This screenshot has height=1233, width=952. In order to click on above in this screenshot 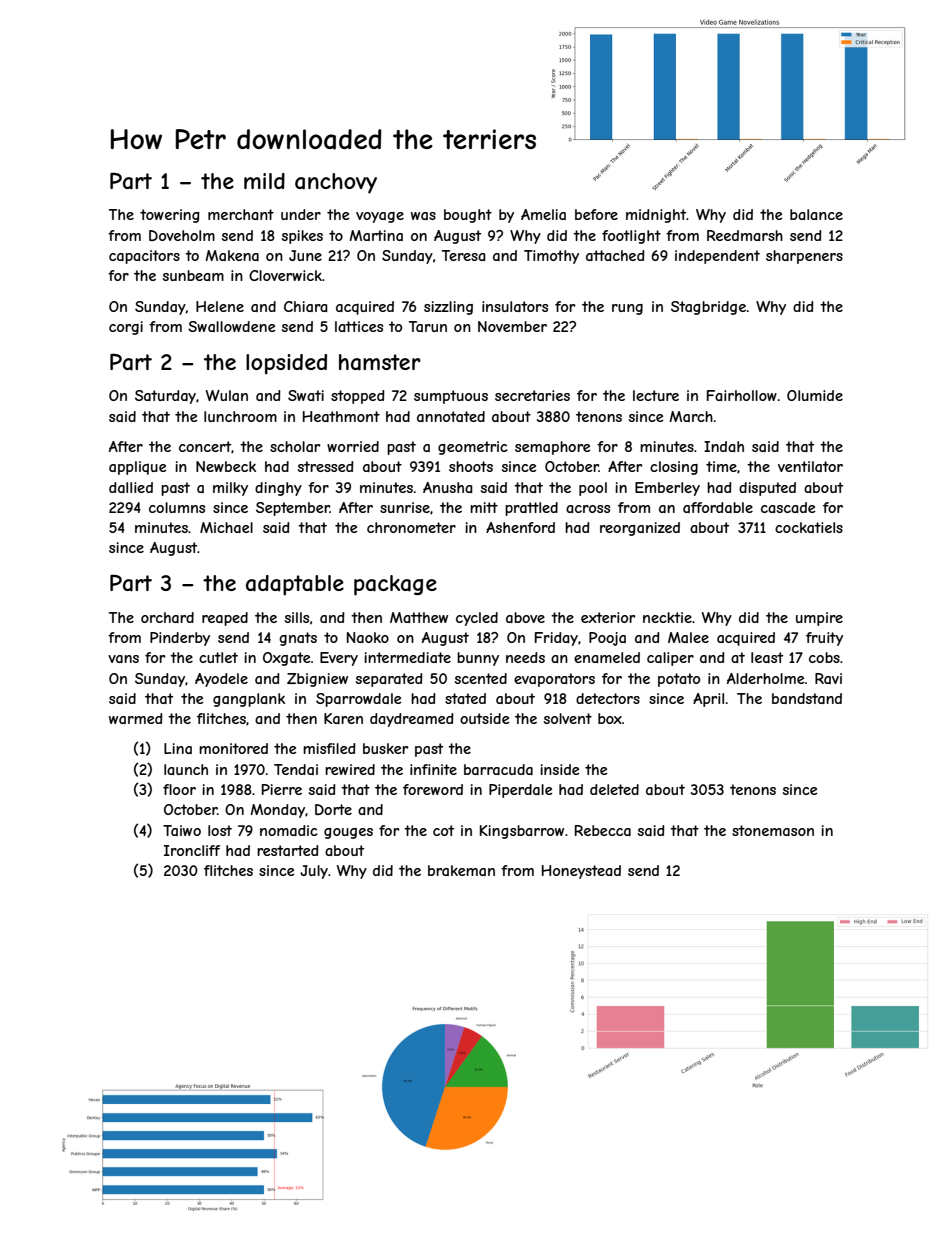, I will do `click(525, 617)`.
